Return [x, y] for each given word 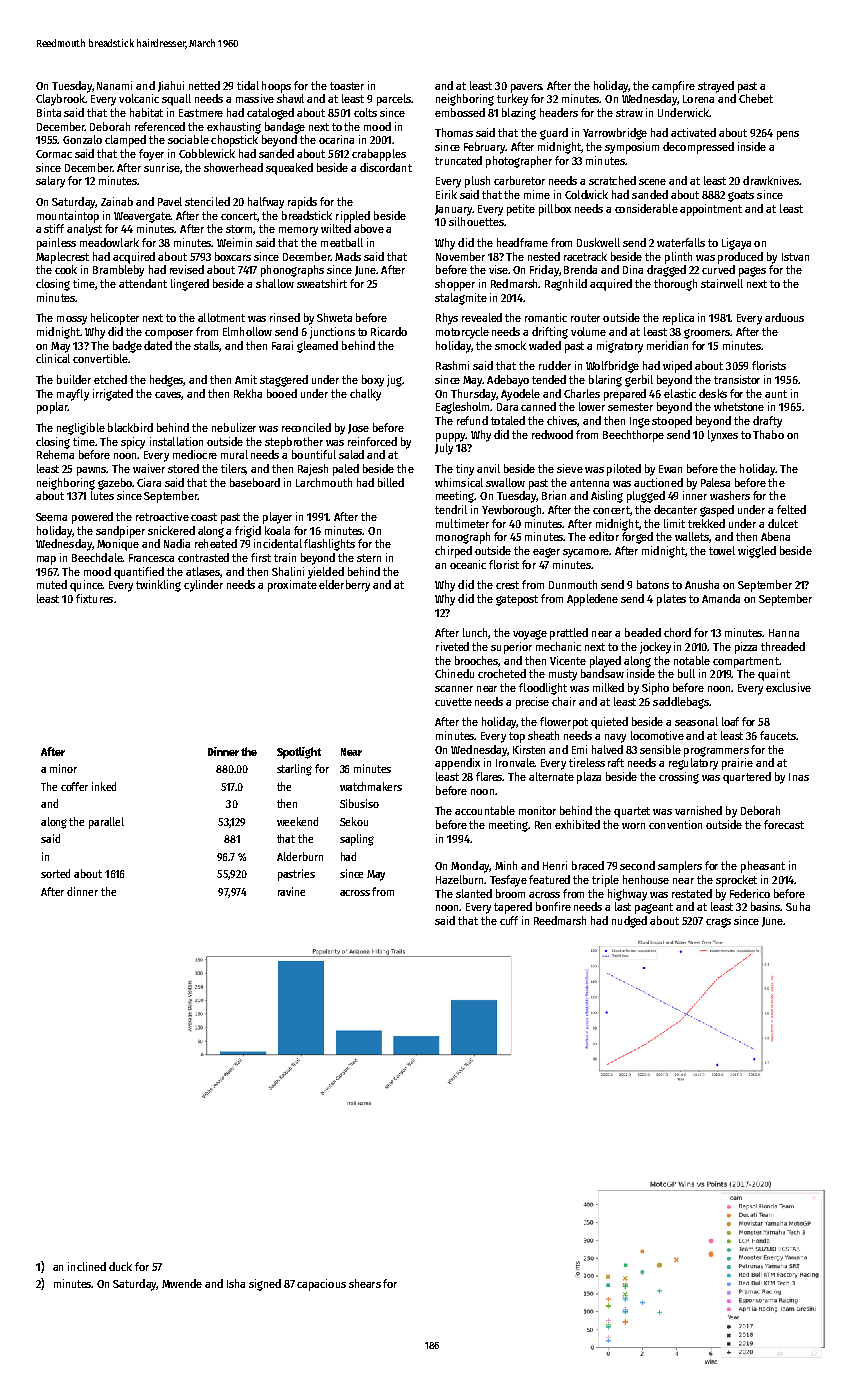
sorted [55, 873]
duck [120, 1266]
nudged [629, 922]
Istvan [795, 257]
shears [365, 1283]
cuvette [453, 702]
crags [718, 923]
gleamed [317, 347]
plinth [678, 258]
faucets [778, 735]
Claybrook [60, 100]
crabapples [379, 155]
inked [104, 786]
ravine [291, 891]
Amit [246, 379]
